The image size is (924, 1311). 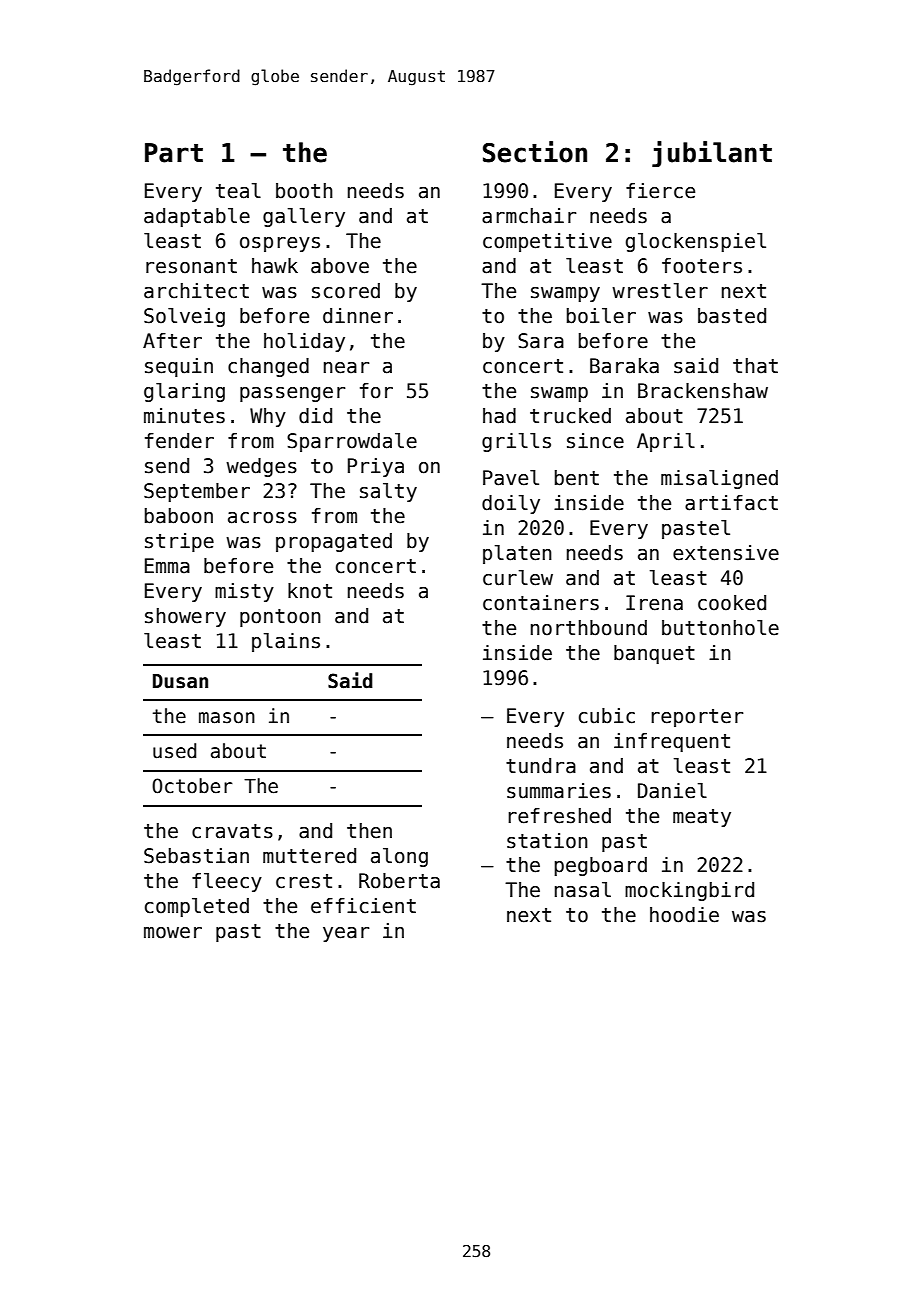 I want to click on above, so click(x=340, y=266).
